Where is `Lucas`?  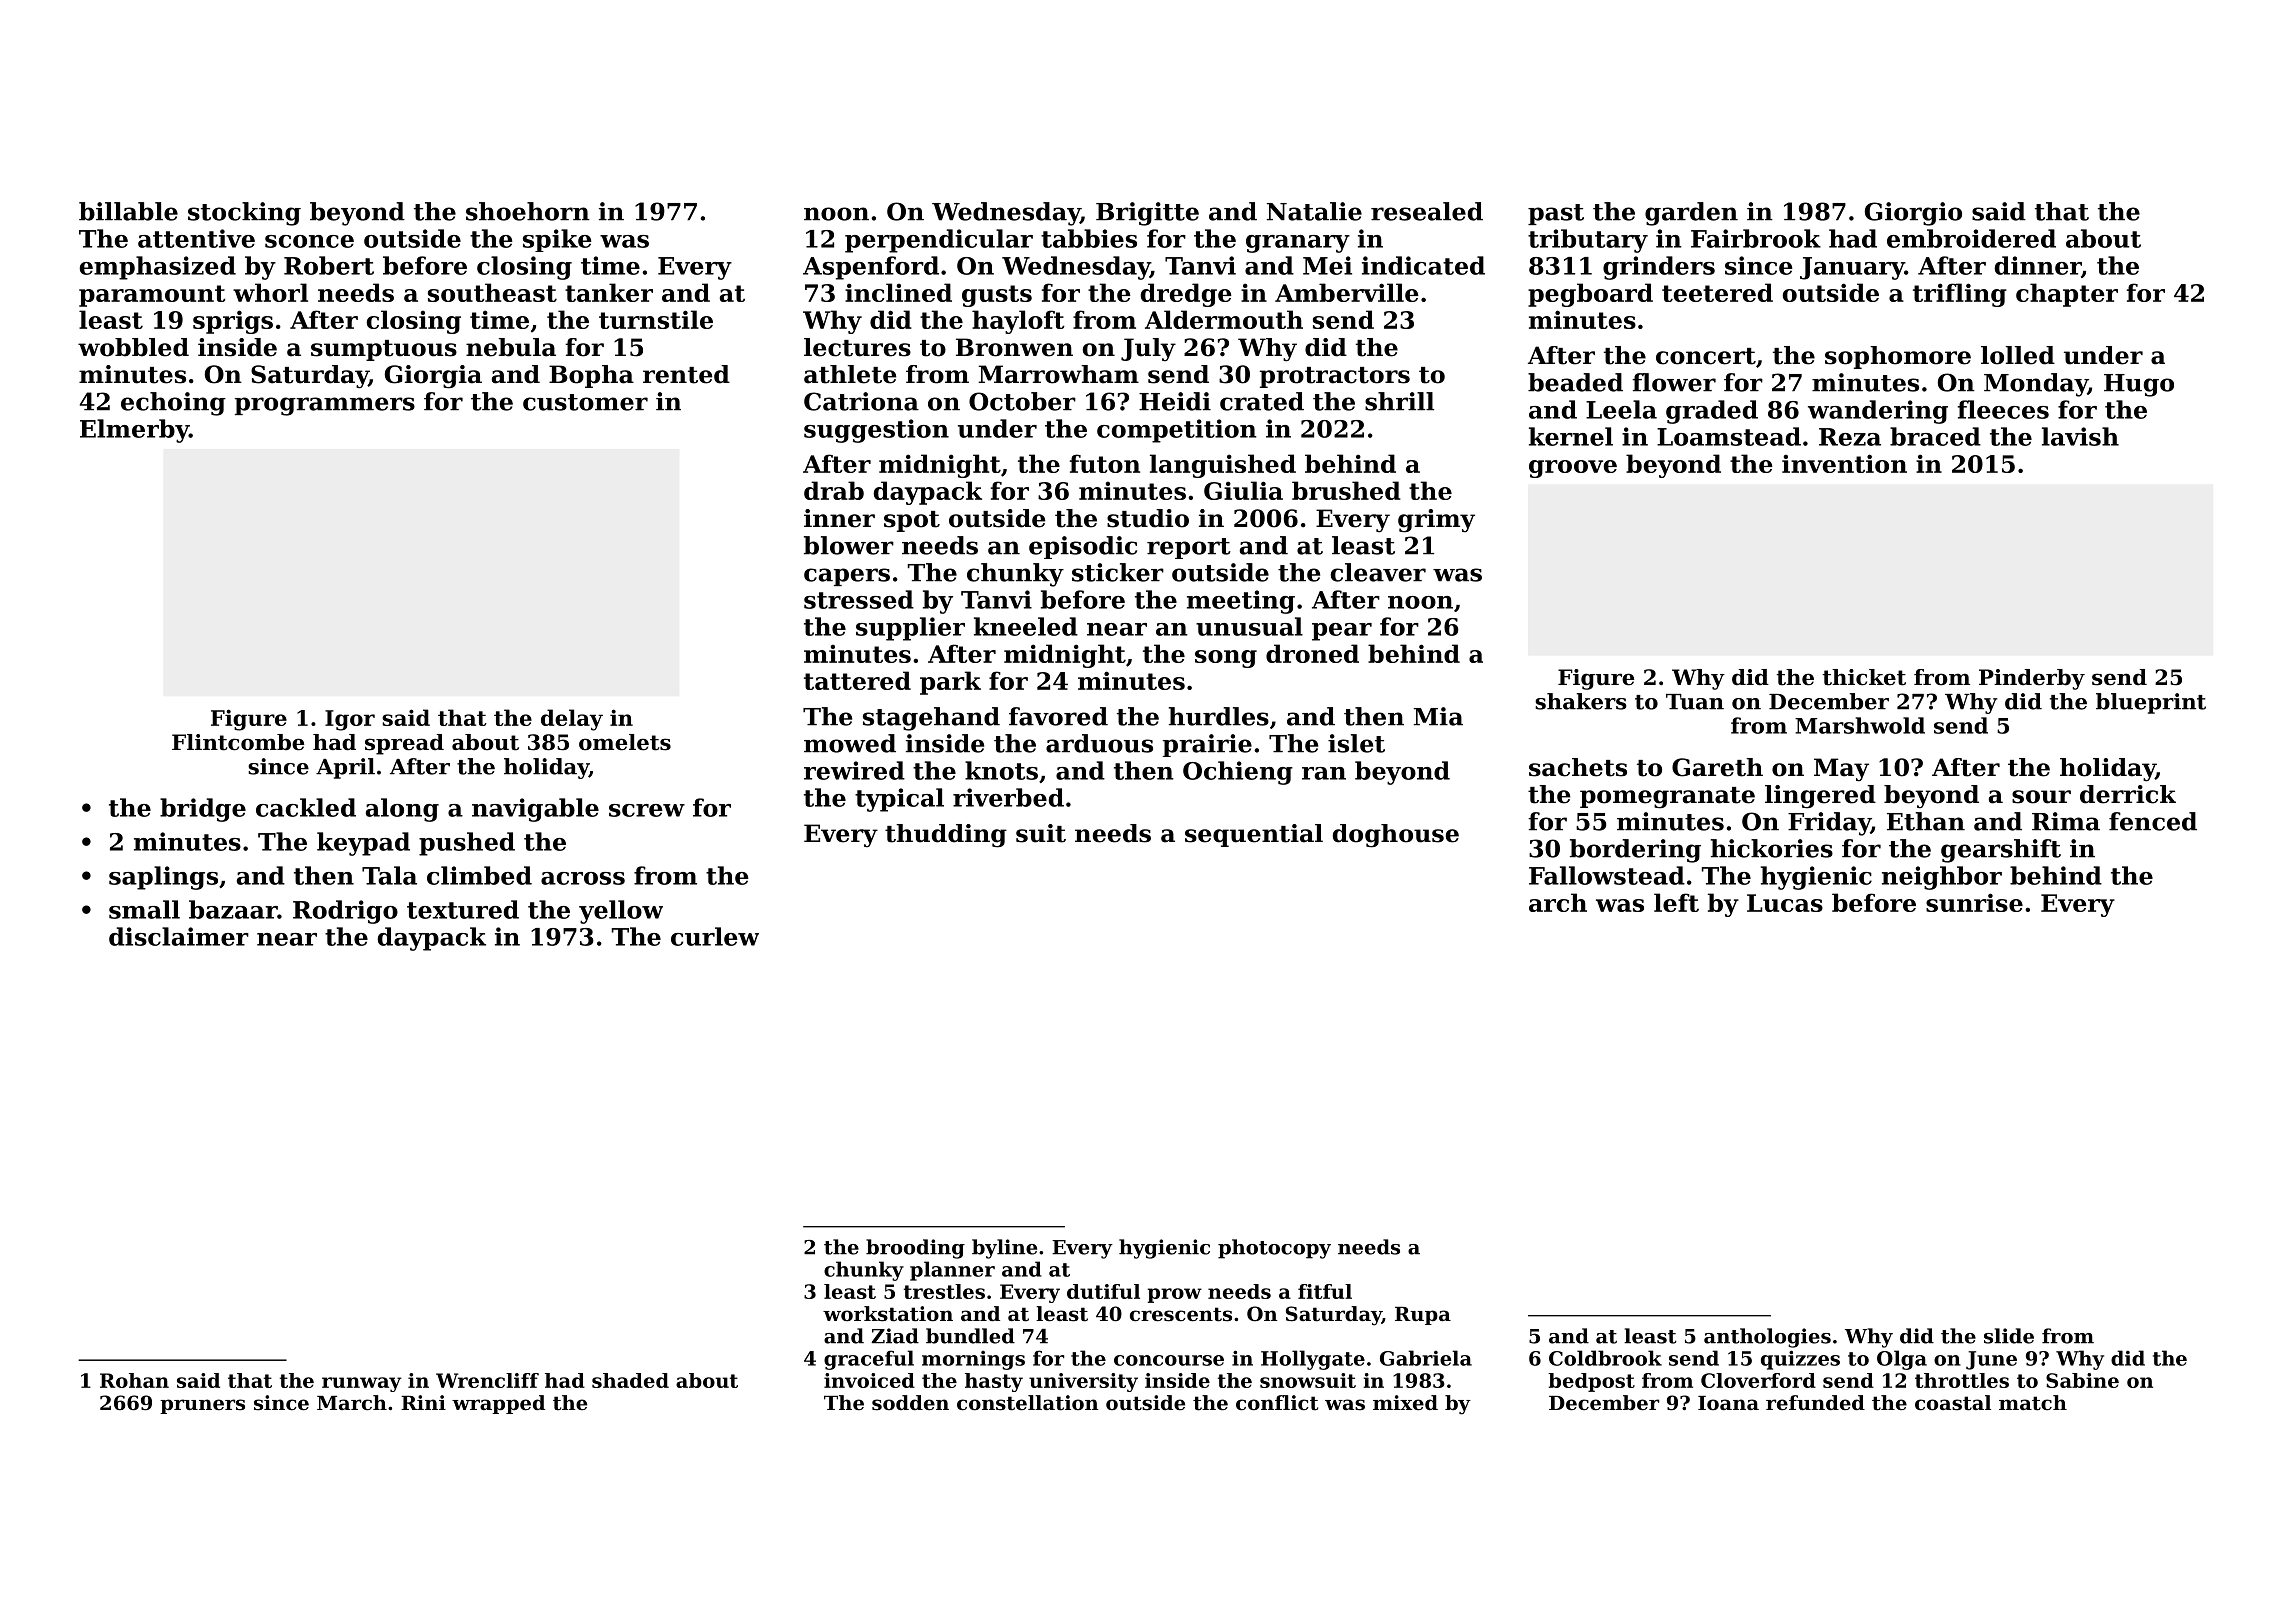 Lucas is located at coordinates (1785, 903).
